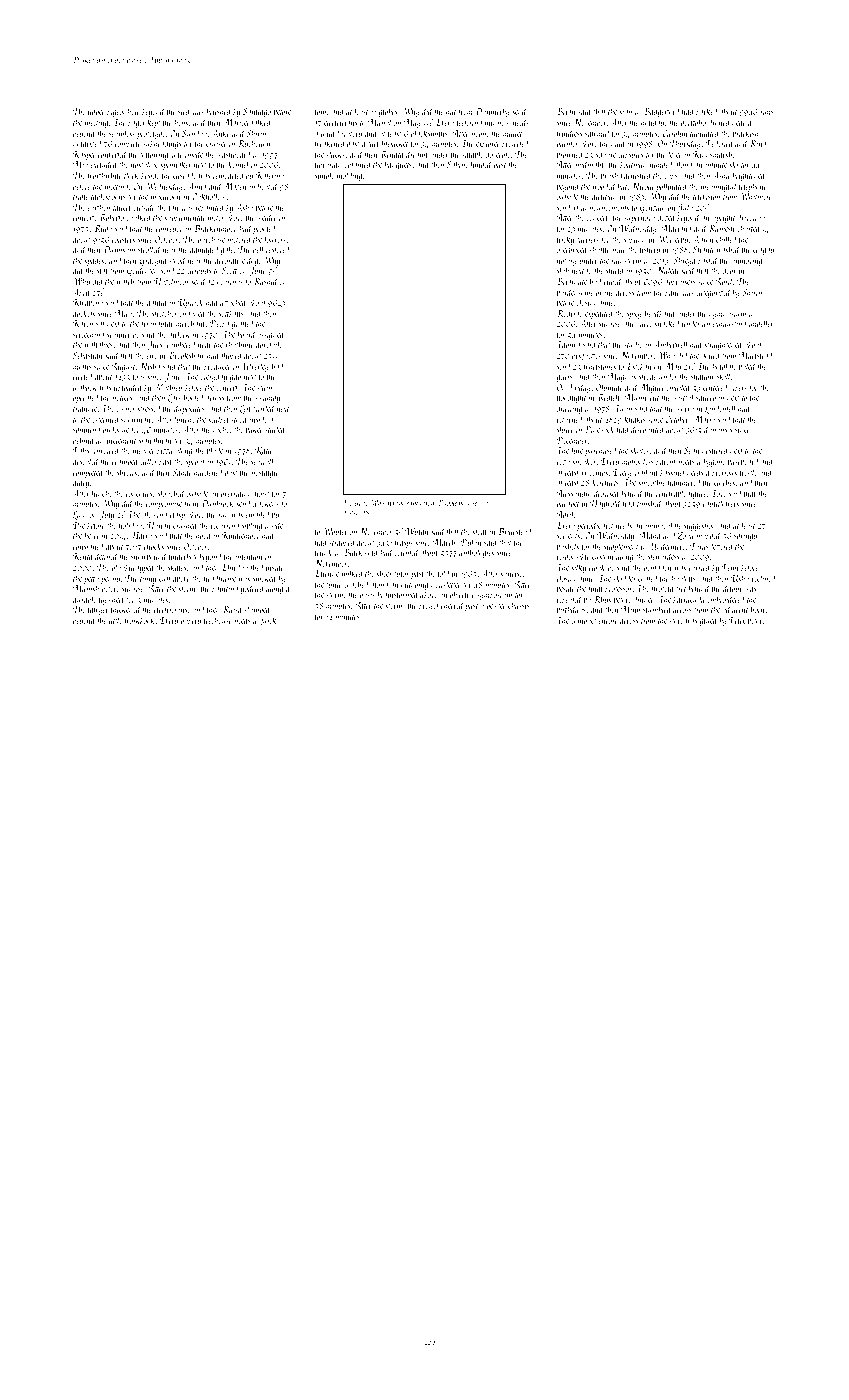 The height and width of the screenshot is (1400, 849). I want to click on cozy, so click(563, 463).
